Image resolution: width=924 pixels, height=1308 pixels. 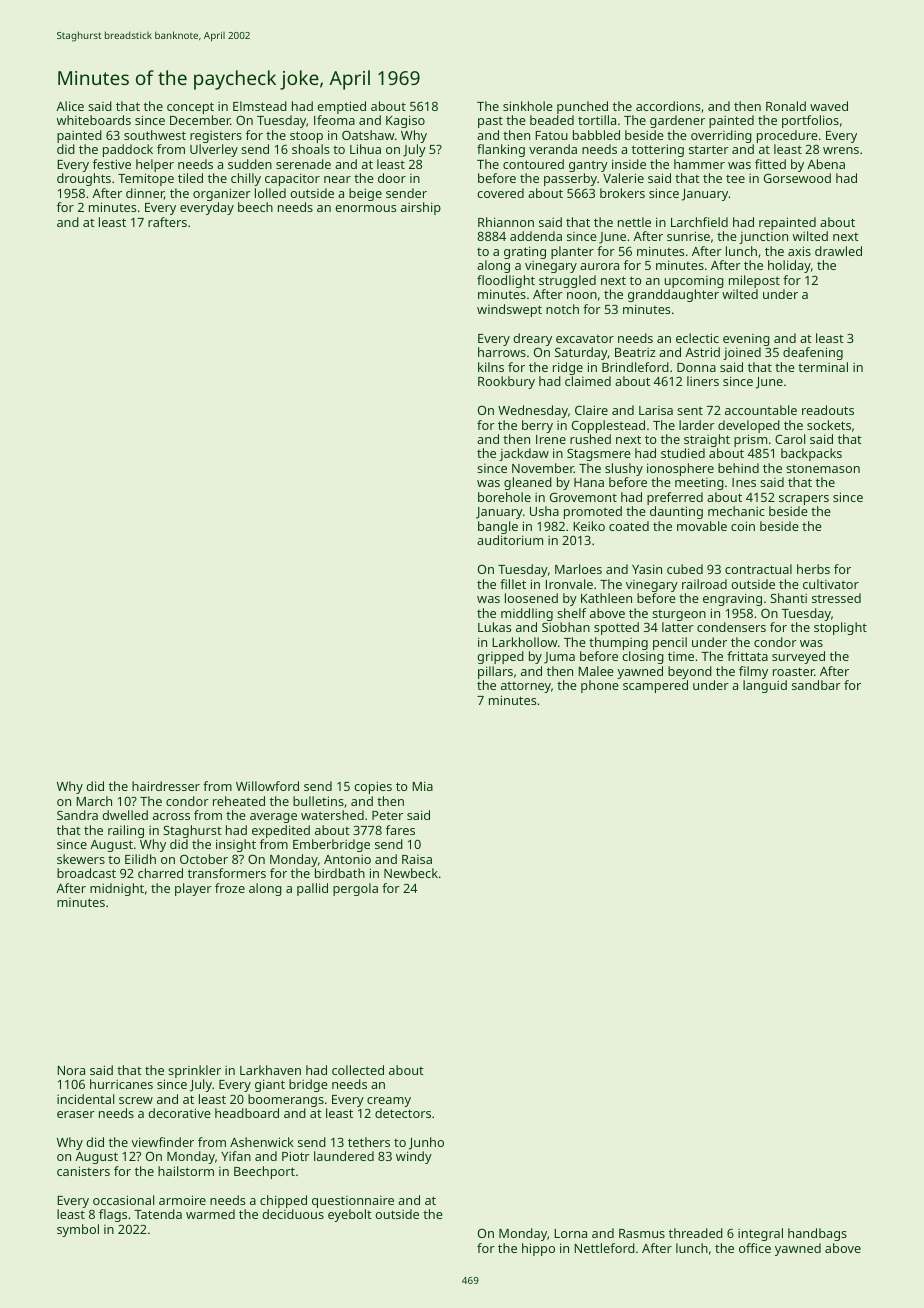 I want to click on Newbeck, so click(x=411, y=873).
